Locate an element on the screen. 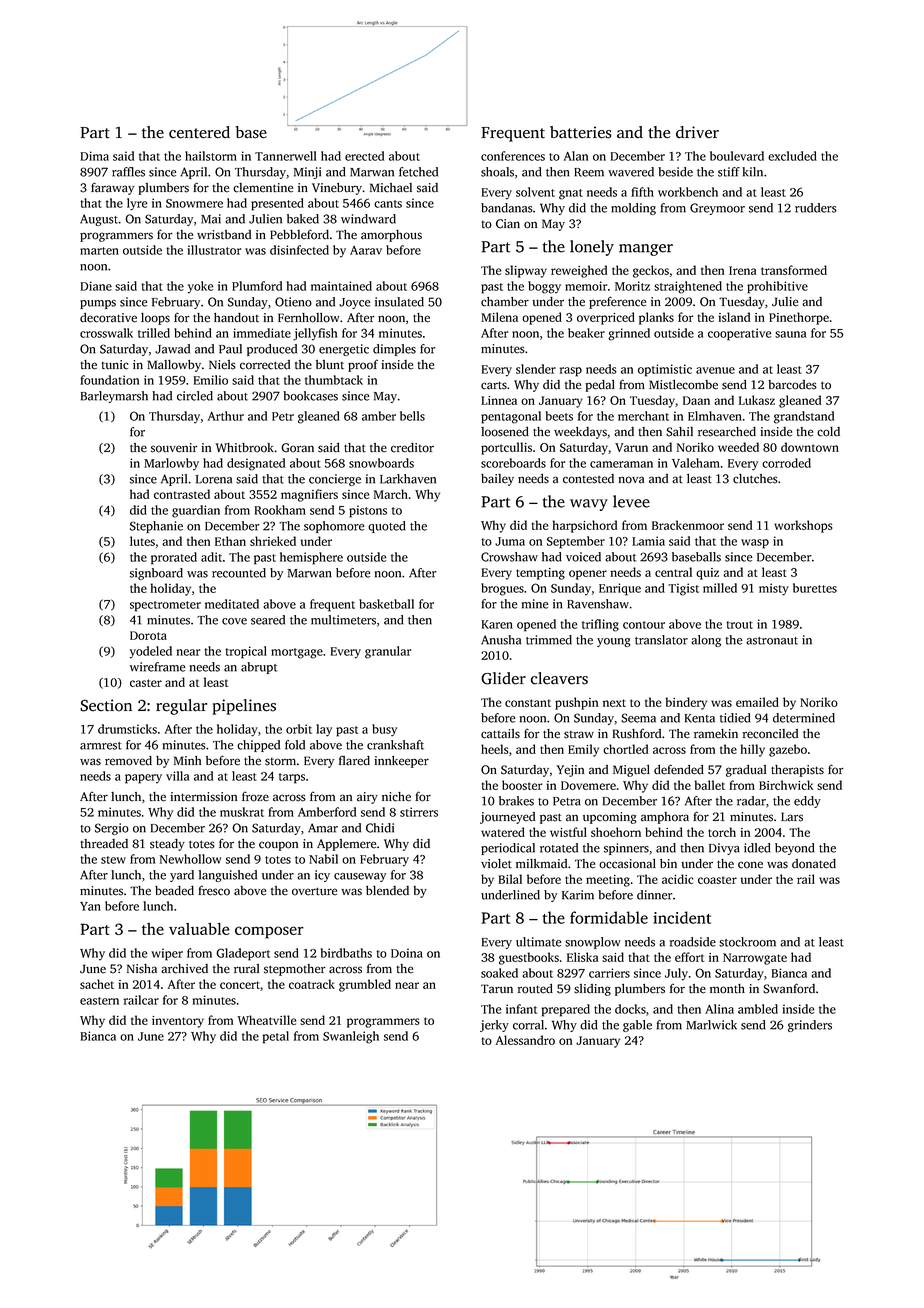 The height and width of the screenshot is (1308, 924). Alessandro is located at coordinates (525, 1040).
